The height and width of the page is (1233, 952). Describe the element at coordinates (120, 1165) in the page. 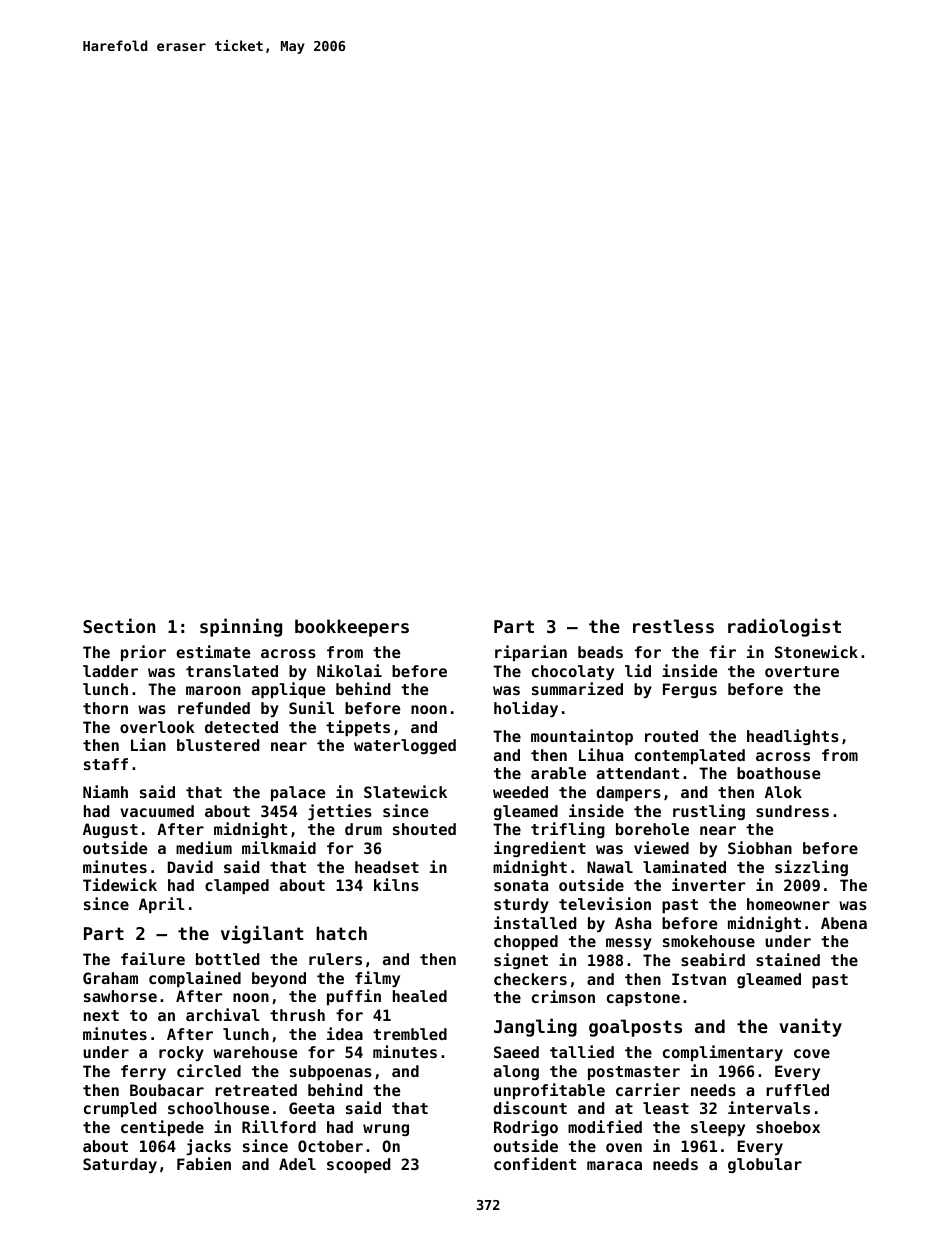

I see `Saturday` at that location.
